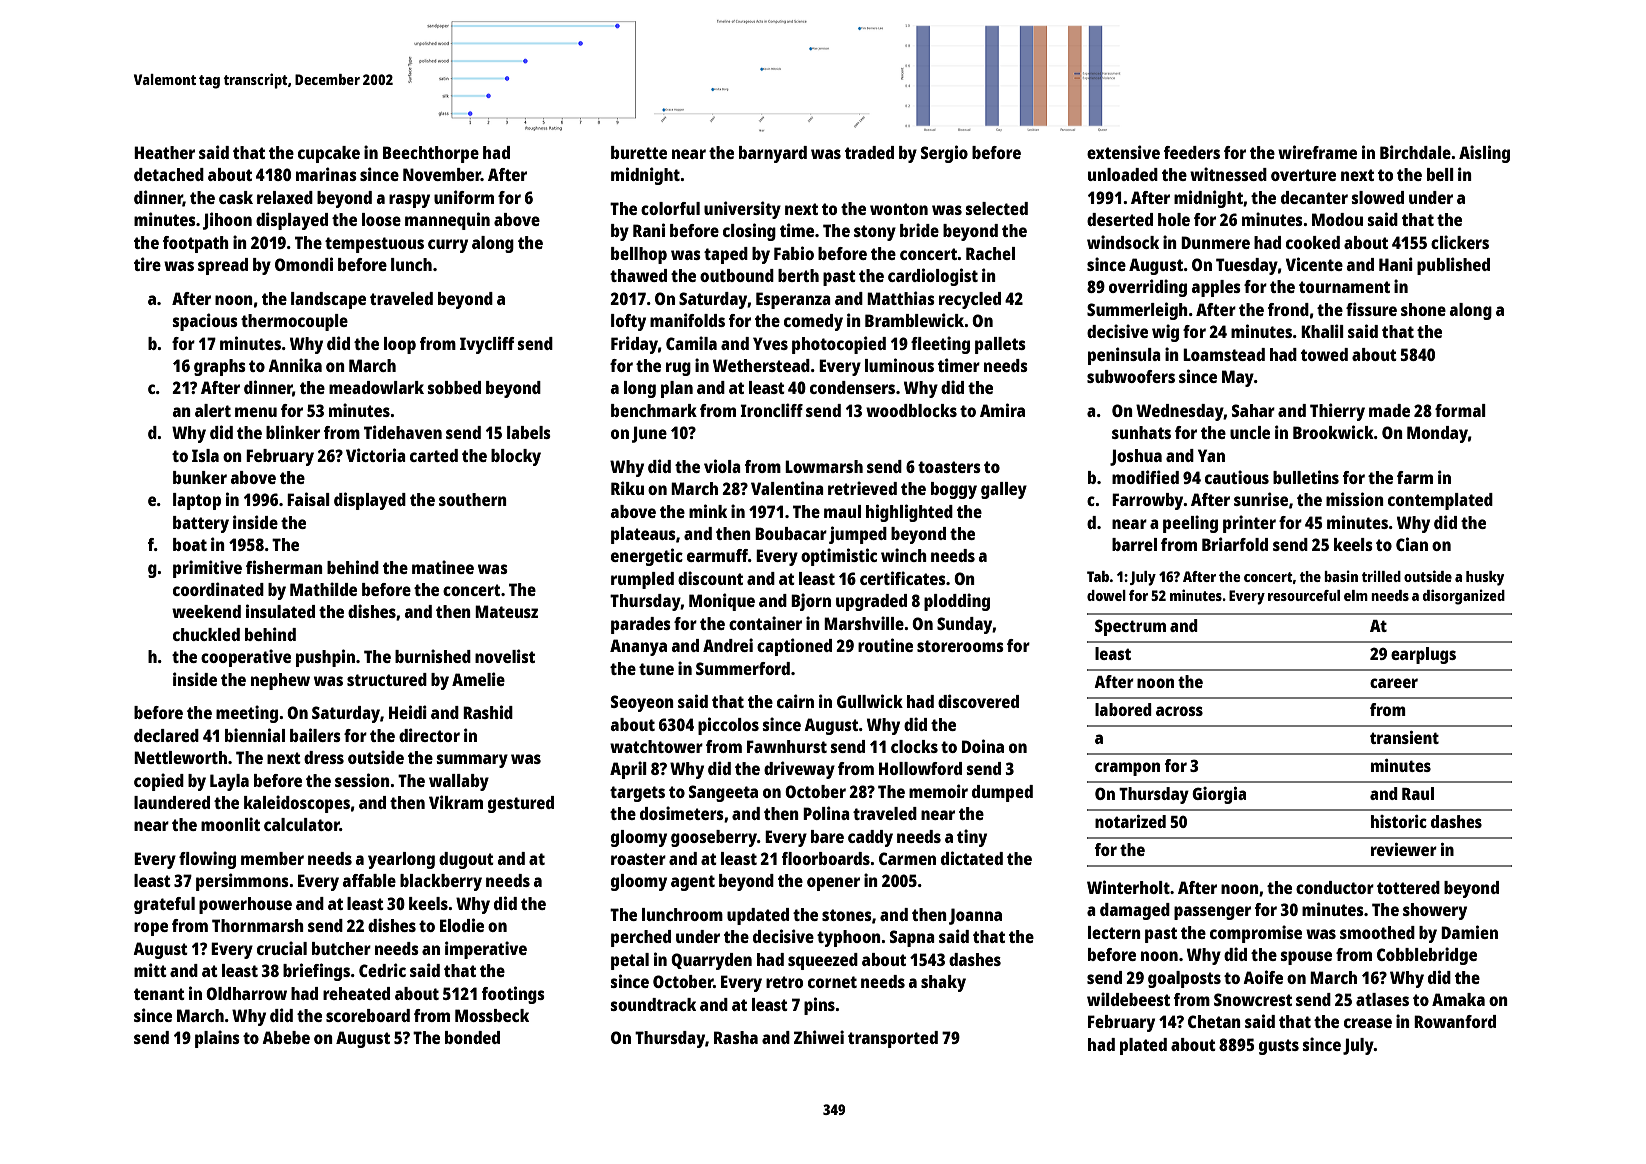 The height and width of the screenshot is (1164, 1646). Describe the element at coordinates (839, 557) in the screenshot. I see `optimistic` at that location.
